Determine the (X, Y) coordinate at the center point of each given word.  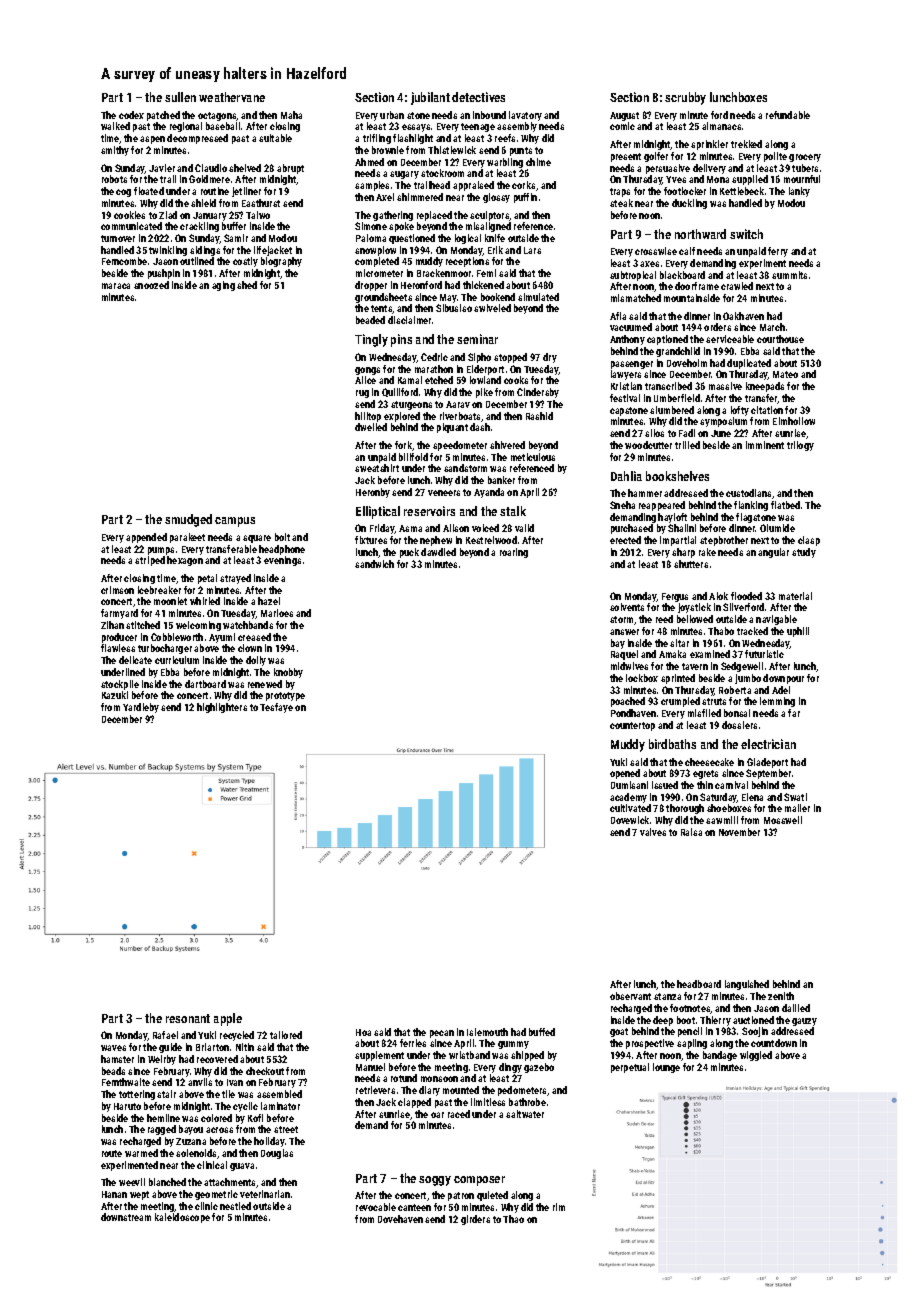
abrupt (290, 169)
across (219, 1130)
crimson (117, 590)
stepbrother (724, 541)
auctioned (753, 1020)
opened (625, 774)
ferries (413, 1043)
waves (113, 1048)
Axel (385, 197)
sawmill (722, 820)
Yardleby (141, 708)
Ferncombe (124, 261)
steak (621, 203)
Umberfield (677, 398)
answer (624, 632)
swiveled (492, 308)
